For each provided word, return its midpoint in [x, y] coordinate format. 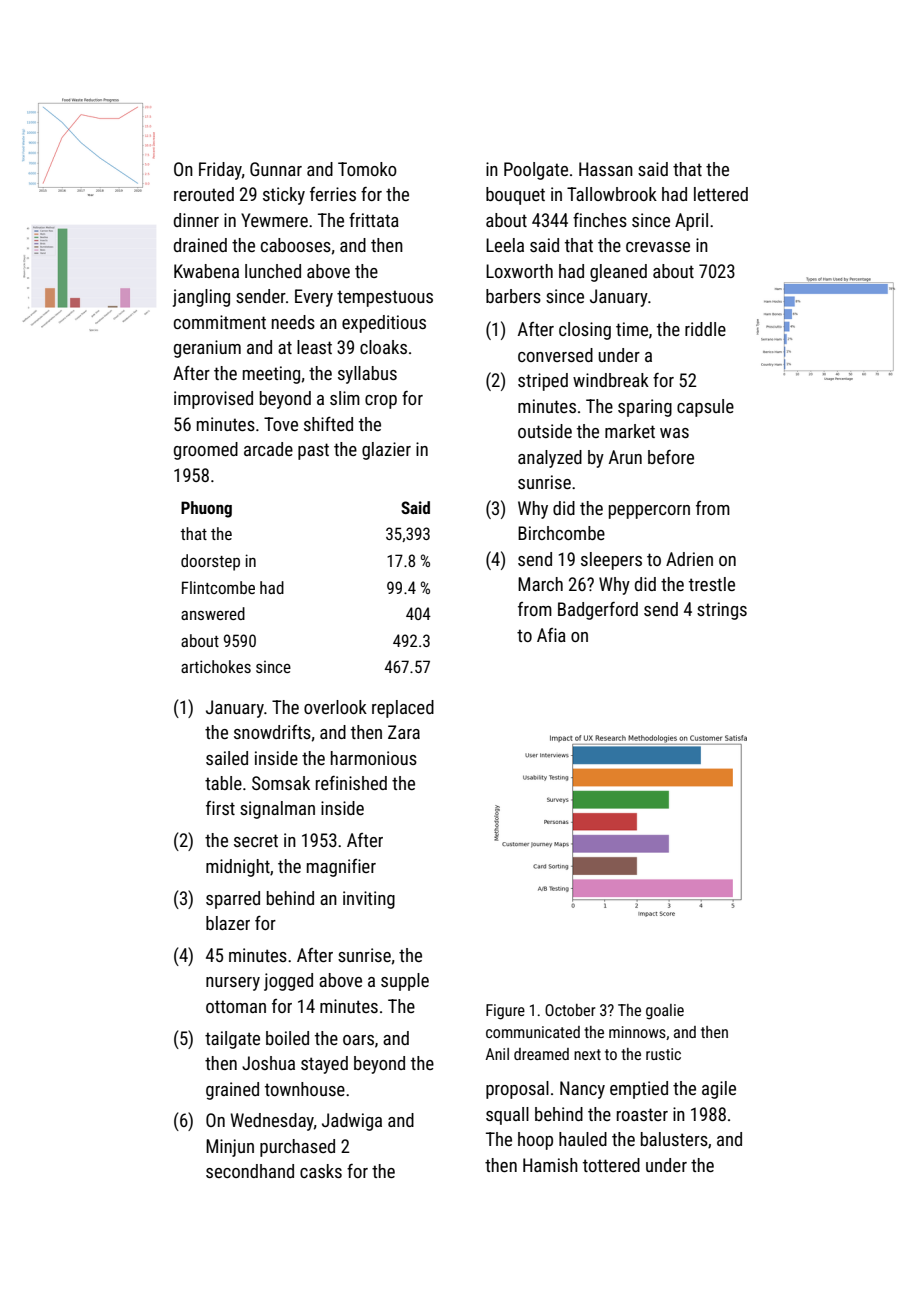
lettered [721, 194]
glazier [386, 451]
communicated [533, 1032]
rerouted [204, 194]
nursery [233, 984]
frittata [374, 220]
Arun [625, 457]
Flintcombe [218, 587]
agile [719, 1090]
